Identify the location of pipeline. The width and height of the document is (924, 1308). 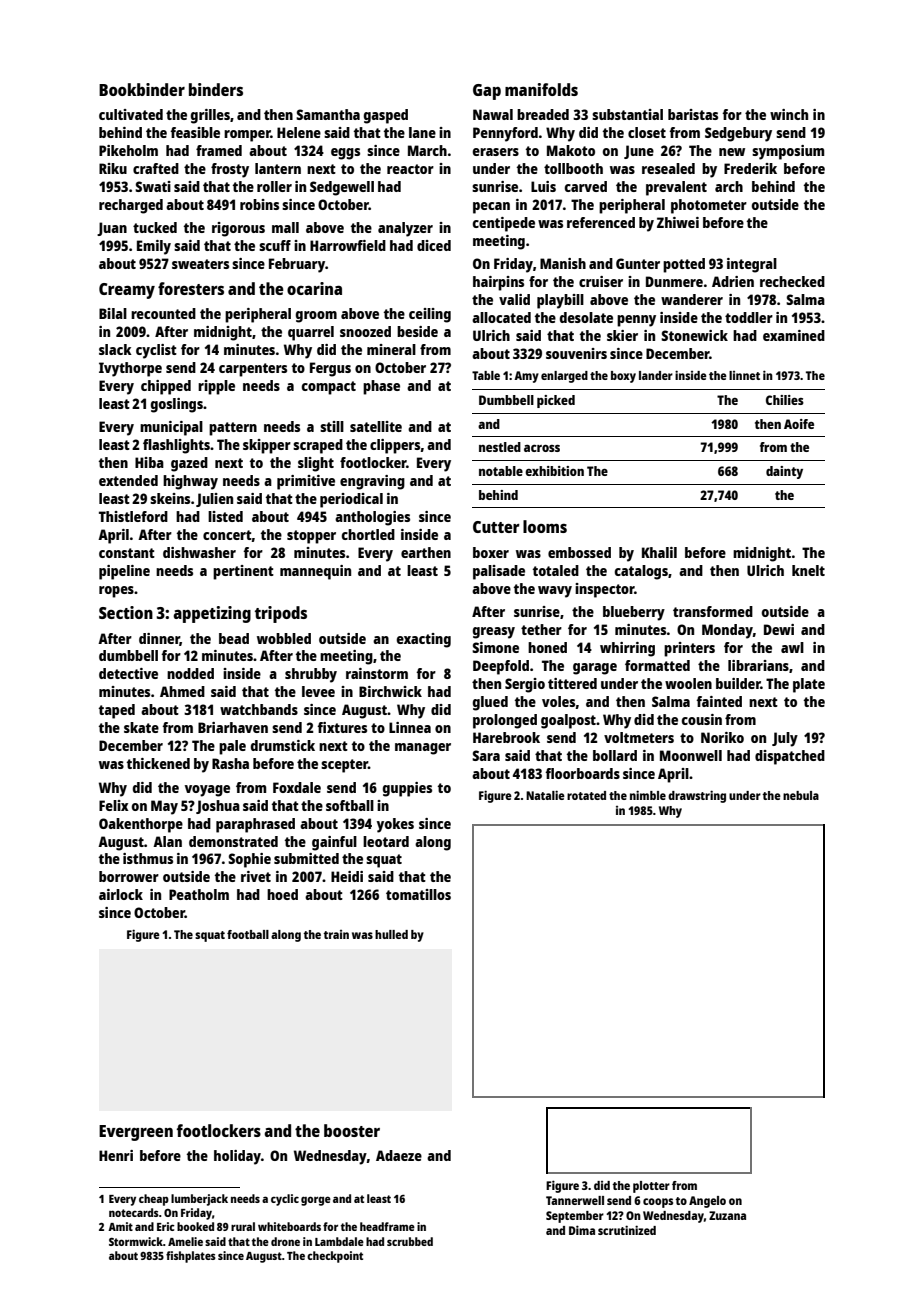
(124, 572).
